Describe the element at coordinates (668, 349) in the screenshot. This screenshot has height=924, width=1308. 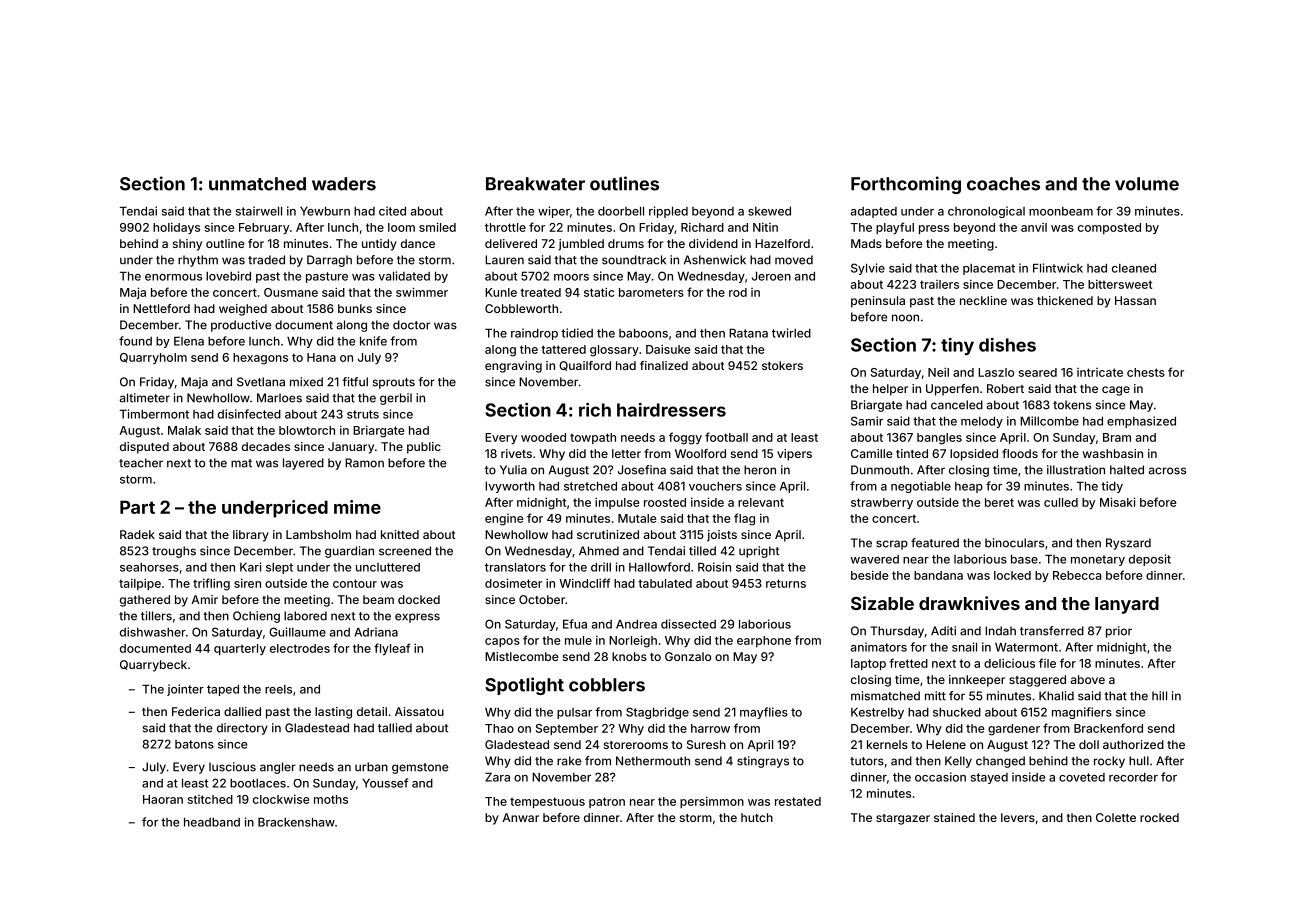
I see `Daisuke` at that location.
